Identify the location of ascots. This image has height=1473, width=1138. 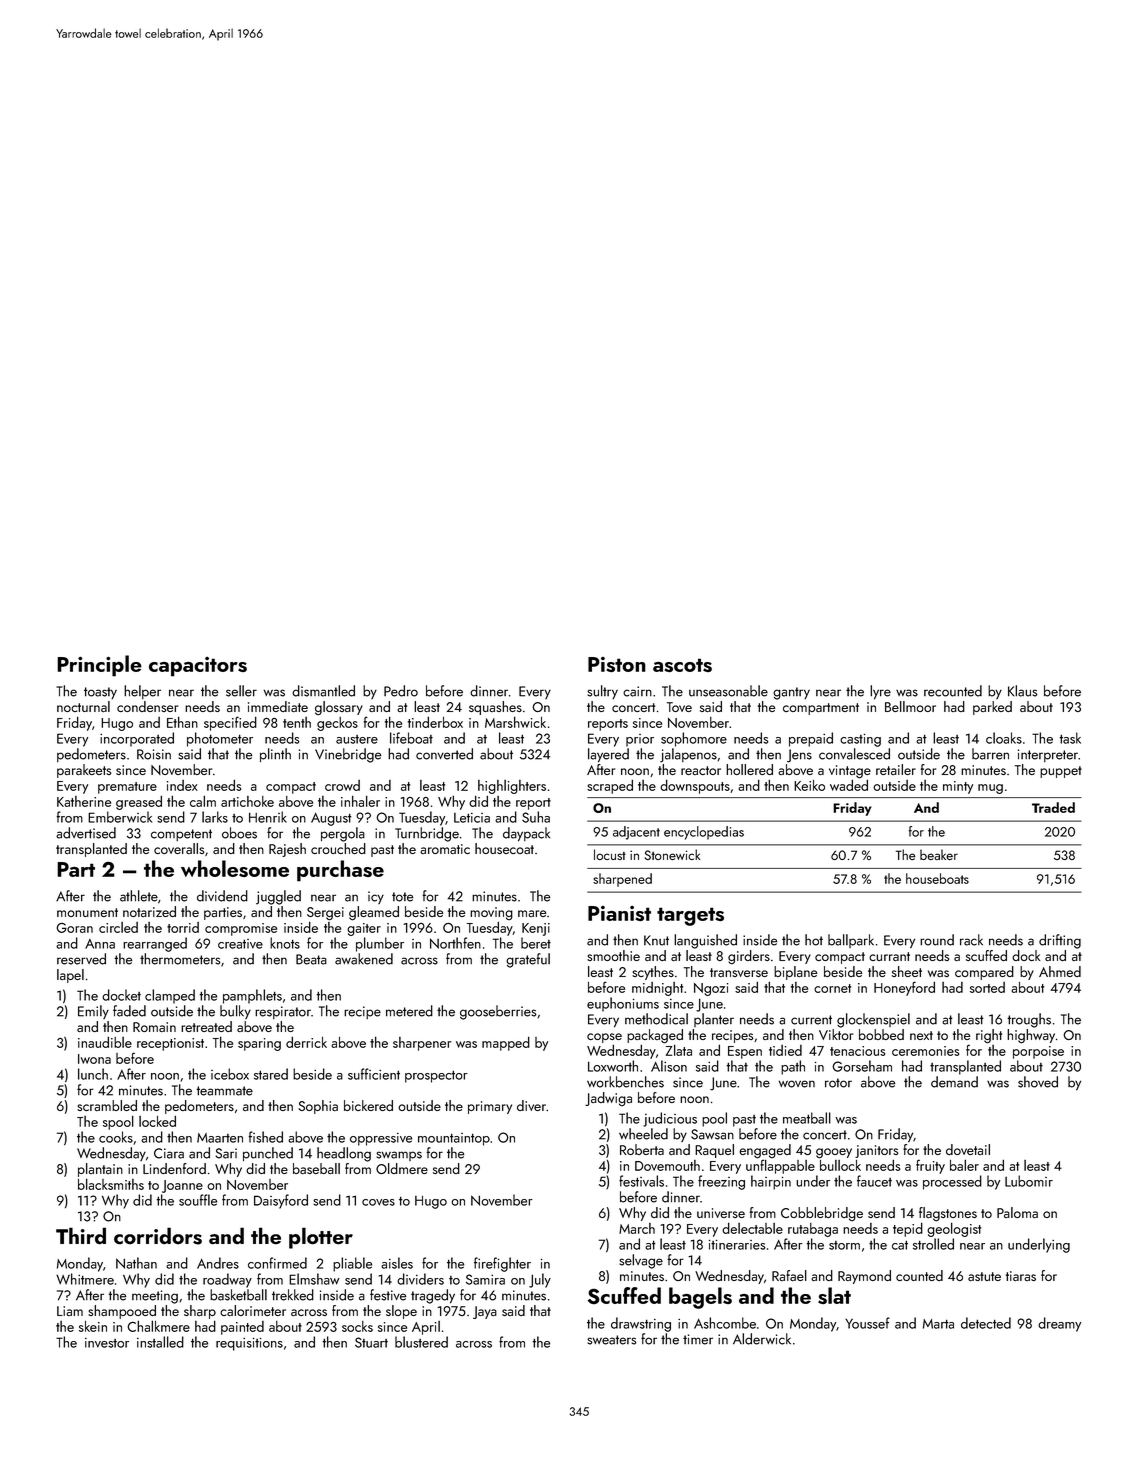
(682, 665).
